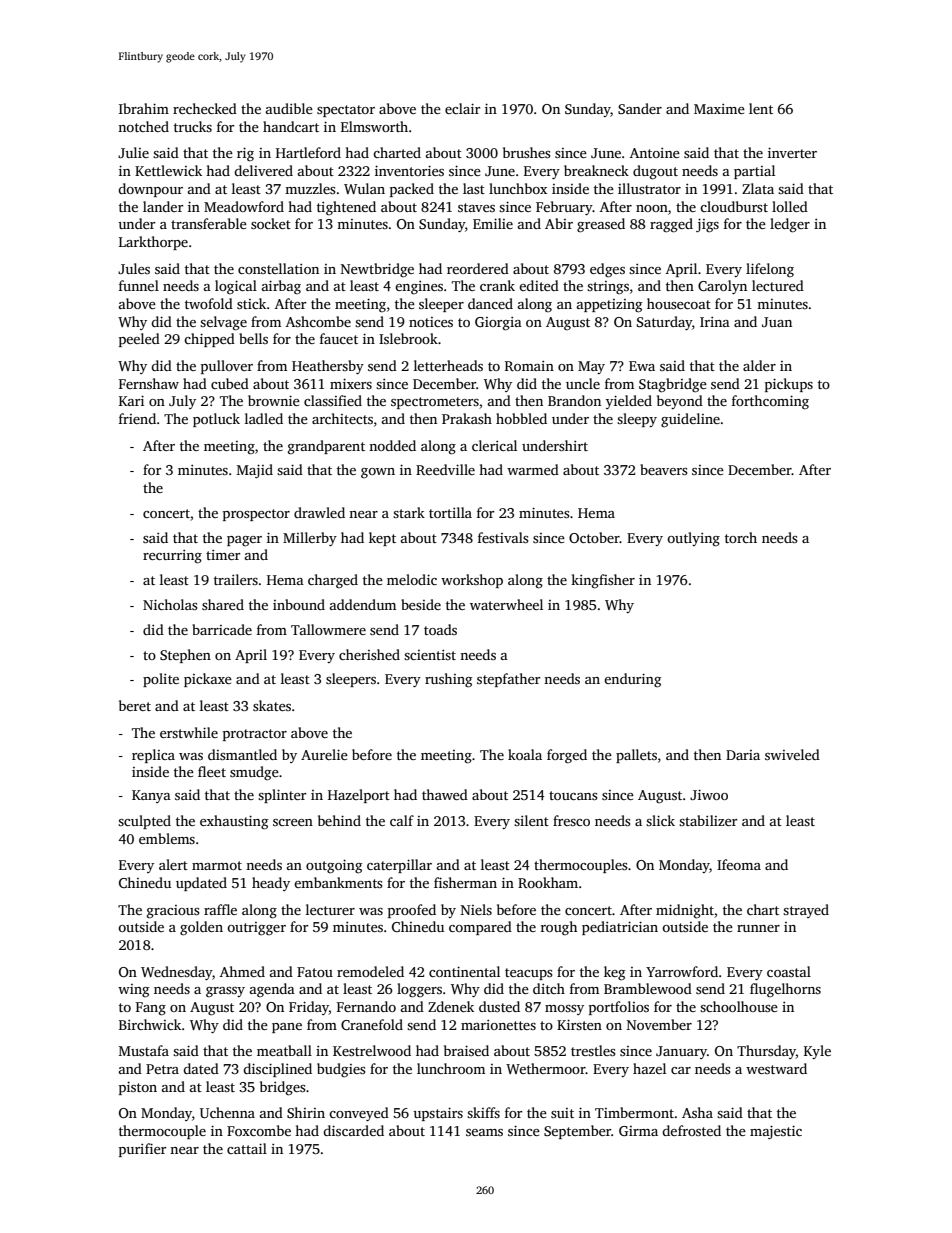 The image size is (952, 1233). I want to click on Julie, so click(133, 152).
